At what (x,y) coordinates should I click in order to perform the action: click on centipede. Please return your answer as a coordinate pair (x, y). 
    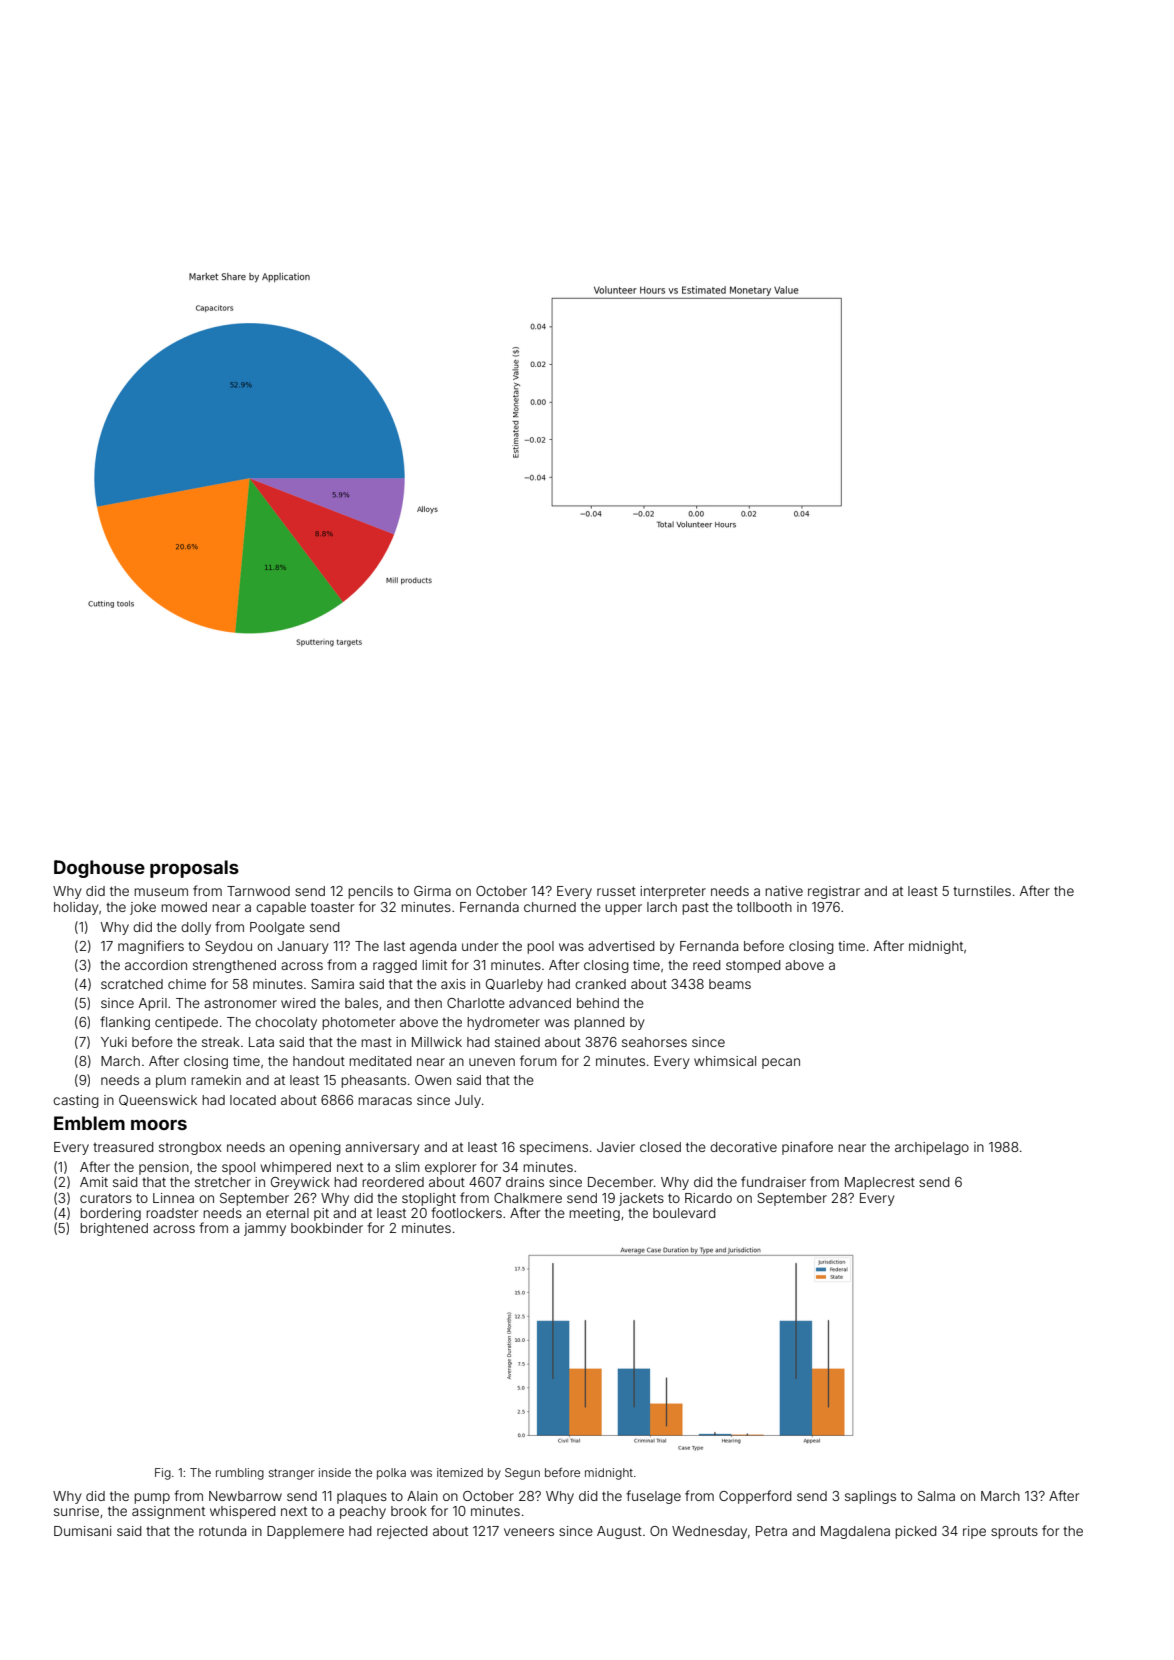
    Looking at the image, I should click on (186, 1023).
